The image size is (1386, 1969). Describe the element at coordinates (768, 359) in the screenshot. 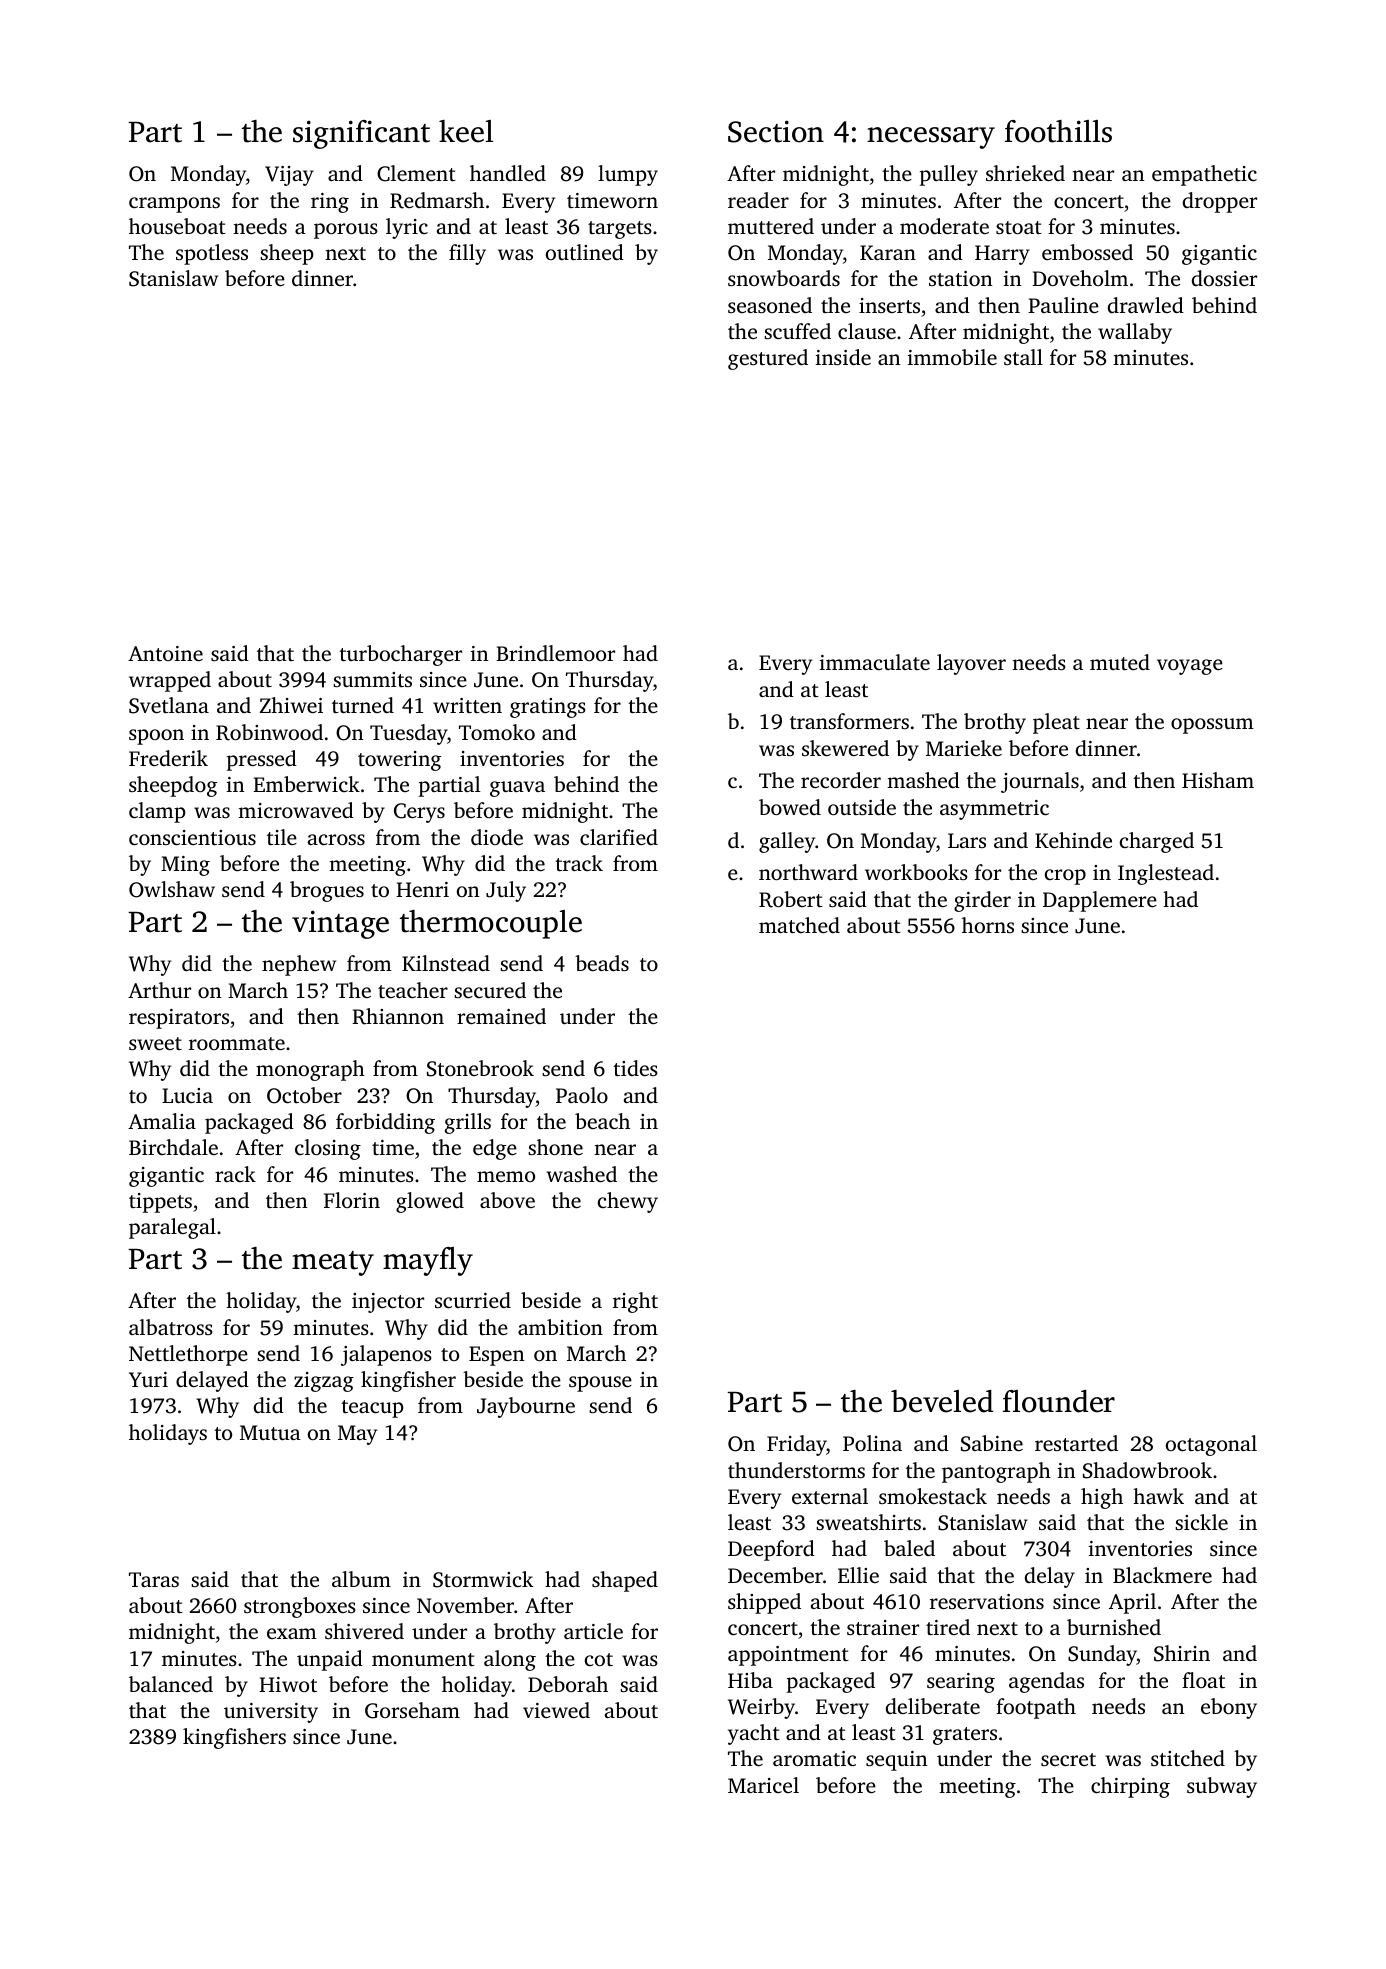

I see `gestured` at that location.
